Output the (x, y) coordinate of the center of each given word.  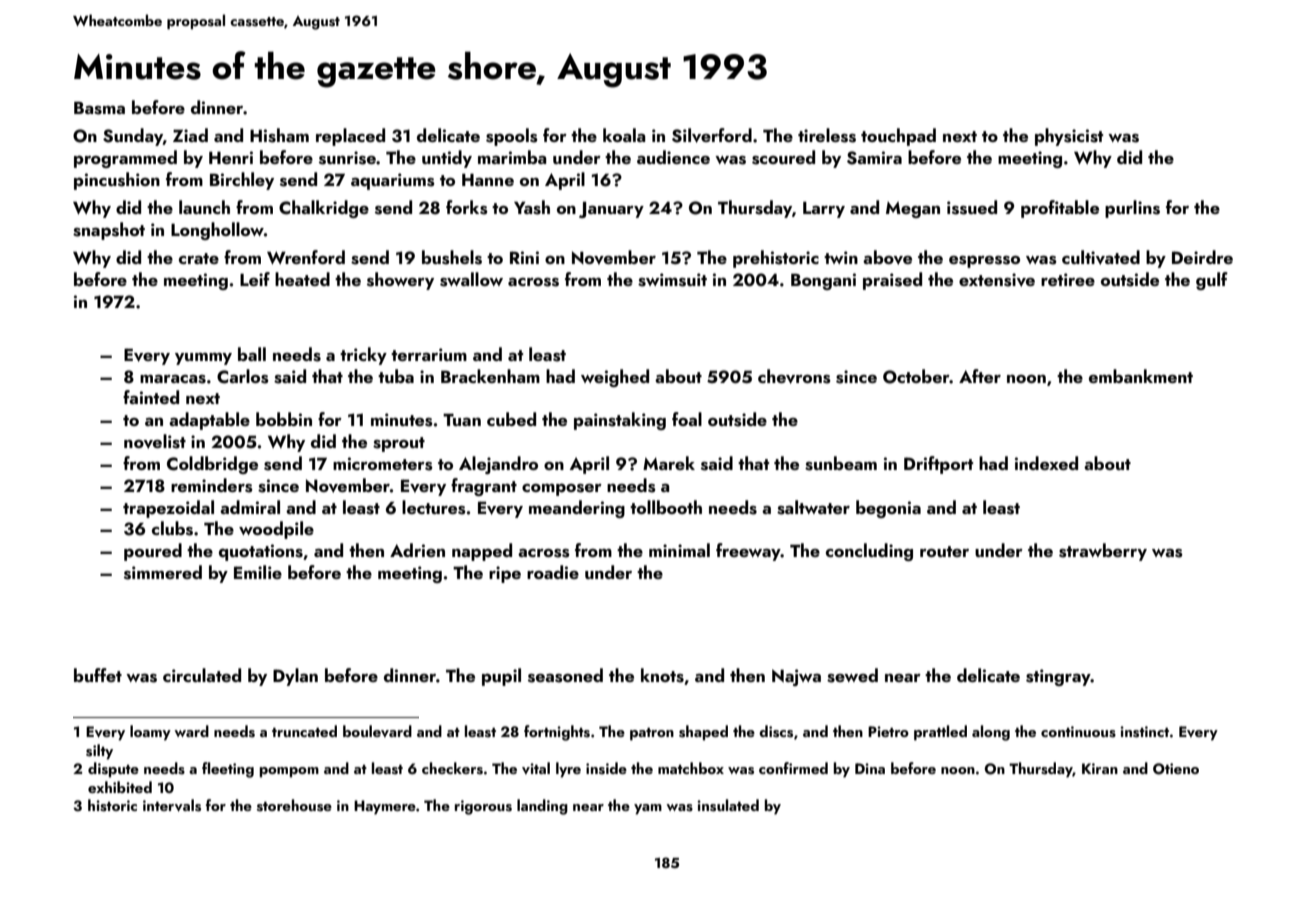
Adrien (417, 550)
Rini (524, 257)
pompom (289, 772)
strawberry (1103, 552)
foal (687, 419)
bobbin (284, 419)
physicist (1069, 137)
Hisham (279, 135)
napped (482, 552)
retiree (1068, 279)
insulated (728, 805)
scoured (783, 157)
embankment (1141, 376)
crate (199, 258)
